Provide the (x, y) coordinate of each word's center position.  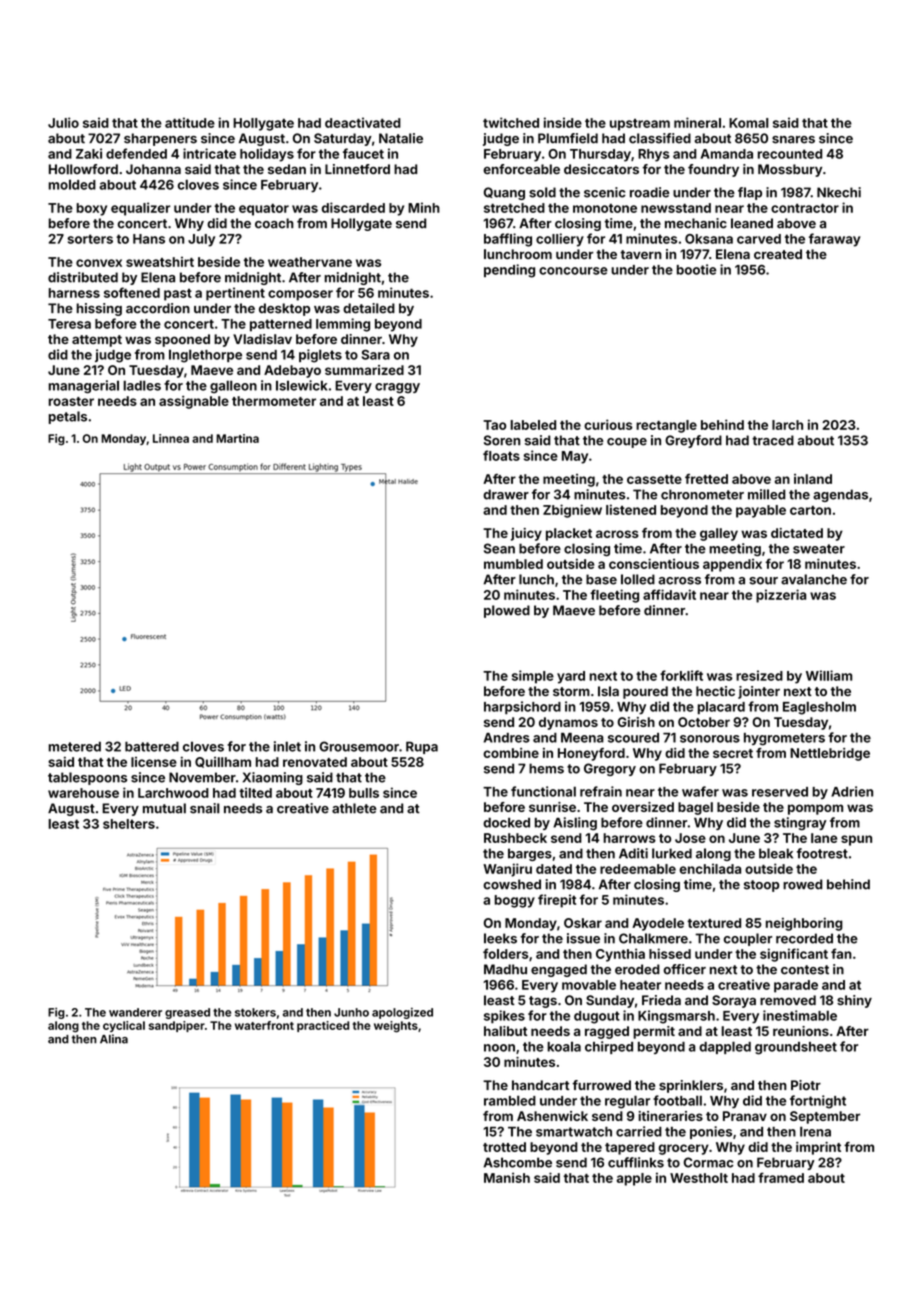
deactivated (363, 122)
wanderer (135, 1012)
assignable (194, 402)
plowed (507, 611)
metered (75, 746)
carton (810, 510)
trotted (504, 1147)
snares (793, 140)
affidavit (669, 594)
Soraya (734, 1001)
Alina (114, 1039)
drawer (506, 494)
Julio (63, 122)
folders (505, 953)
